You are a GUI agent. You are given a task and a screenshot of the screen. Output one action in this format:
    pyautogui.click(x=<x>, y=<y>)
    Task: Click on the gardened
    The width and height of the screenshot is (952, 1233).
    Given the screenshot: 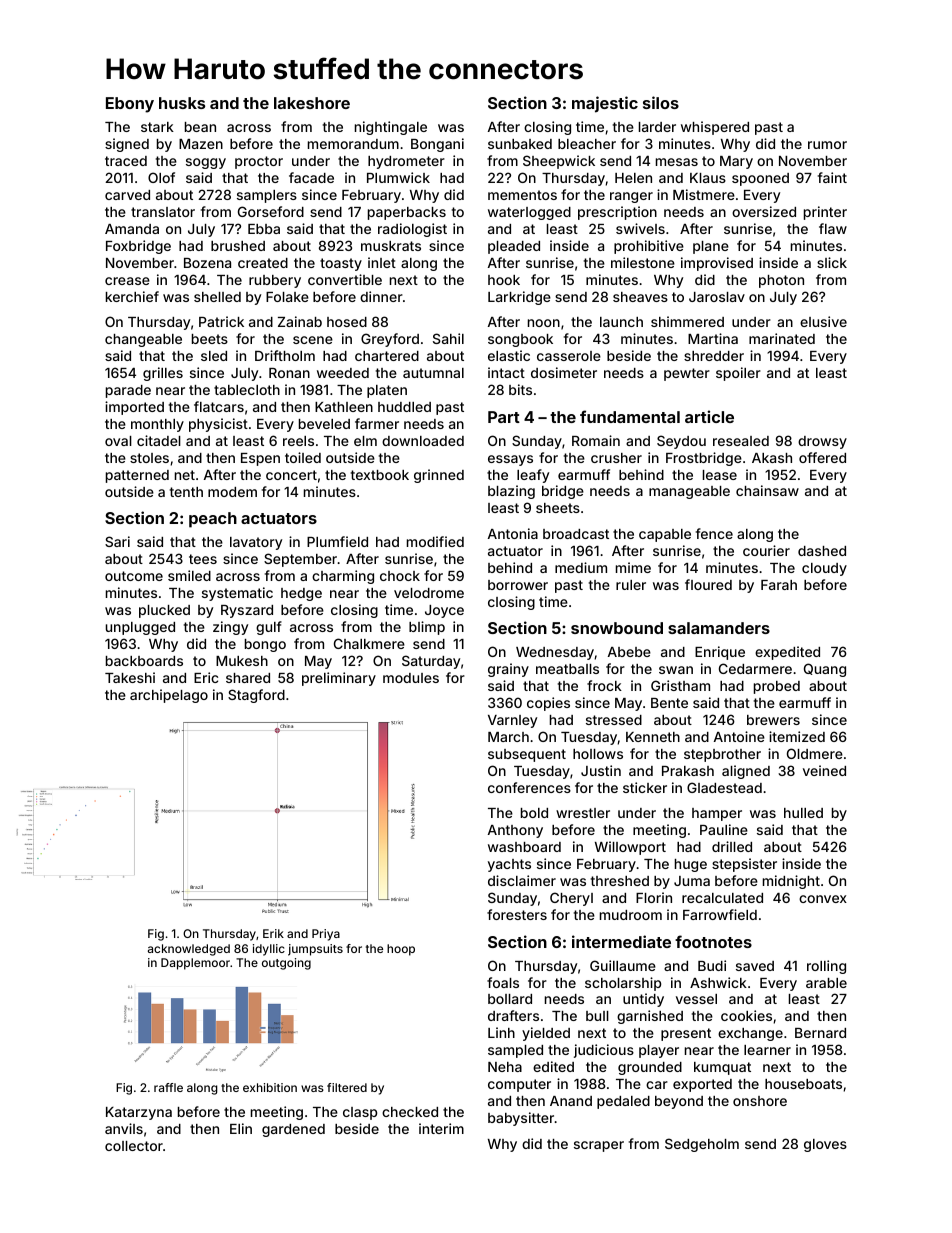 What is the action you would take?
    pyautogui.click(x=293, y=1130)
